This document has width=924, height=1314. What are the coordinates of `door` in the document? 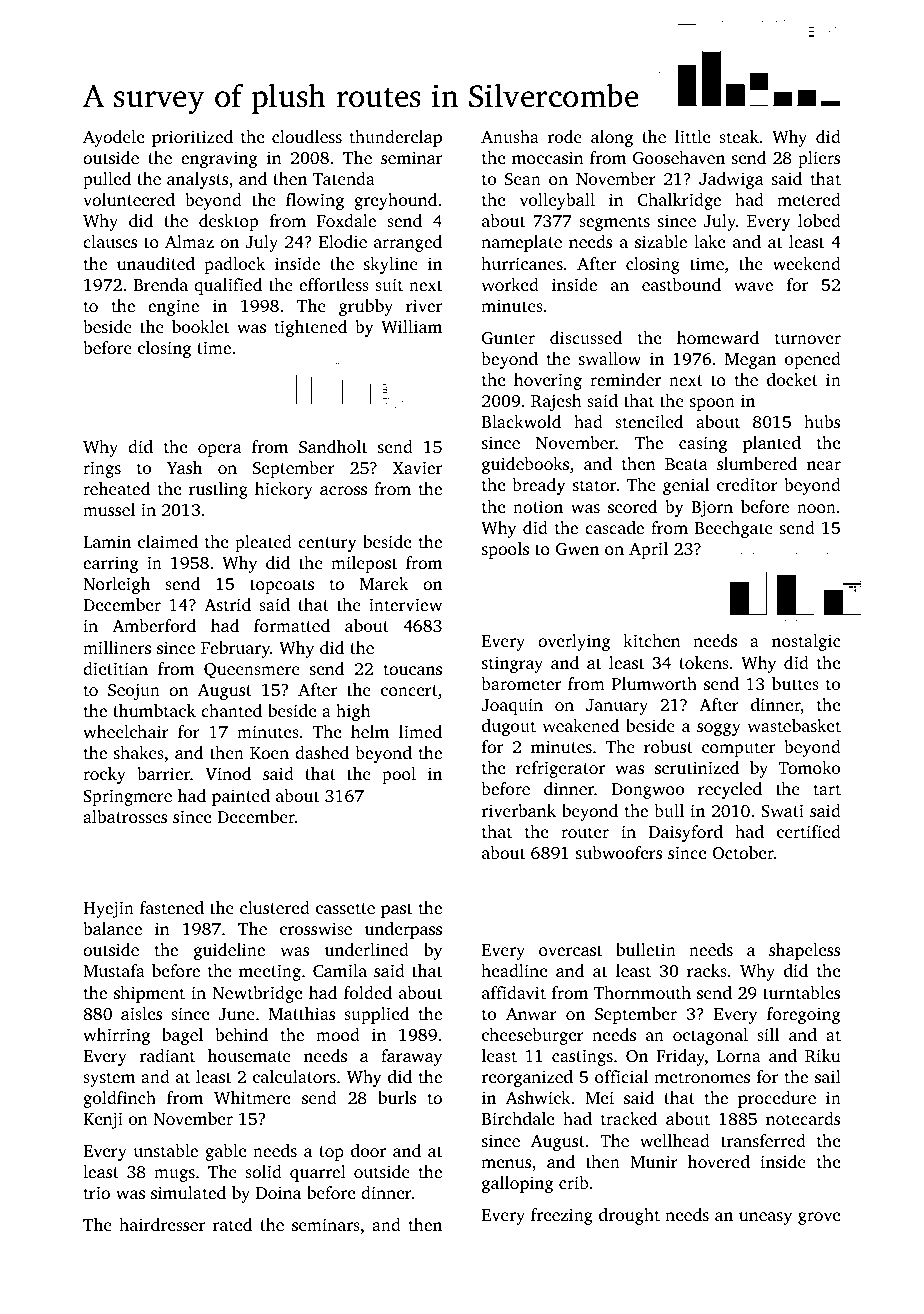 It's located at (368, 1150).
